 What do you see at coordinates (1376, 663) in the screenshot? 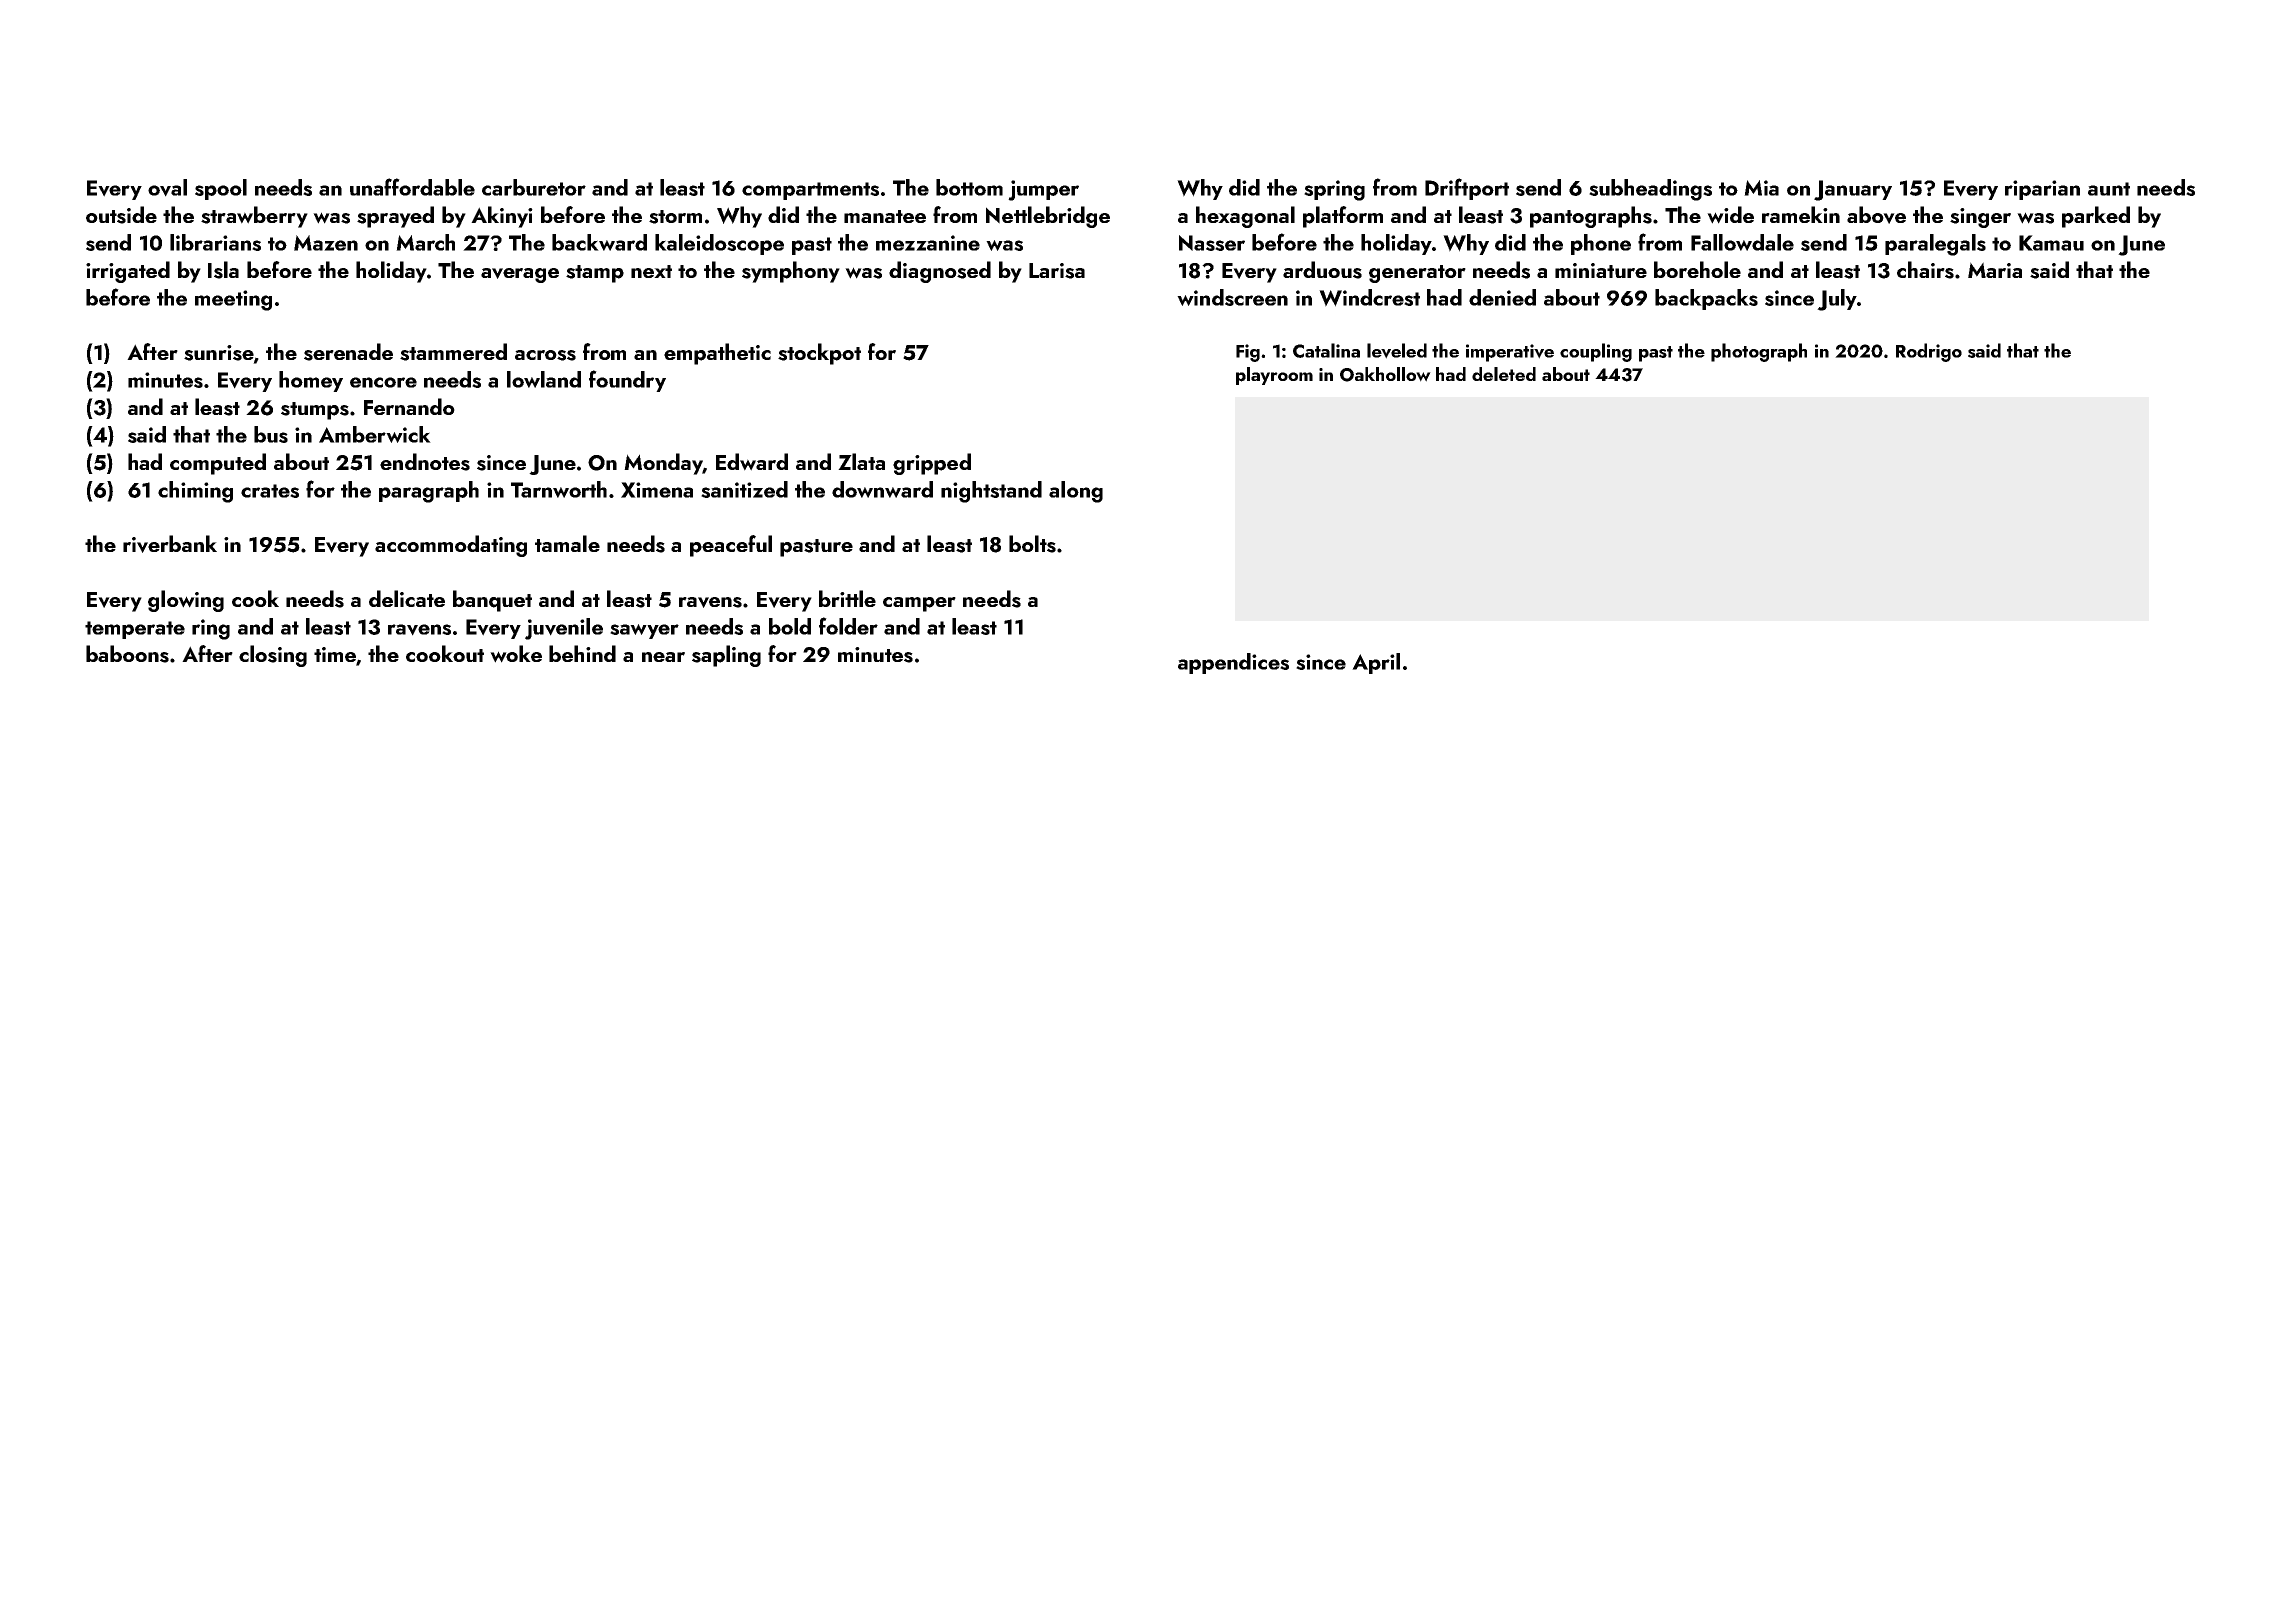
I see `April` at bounding box center [1376, 663].
